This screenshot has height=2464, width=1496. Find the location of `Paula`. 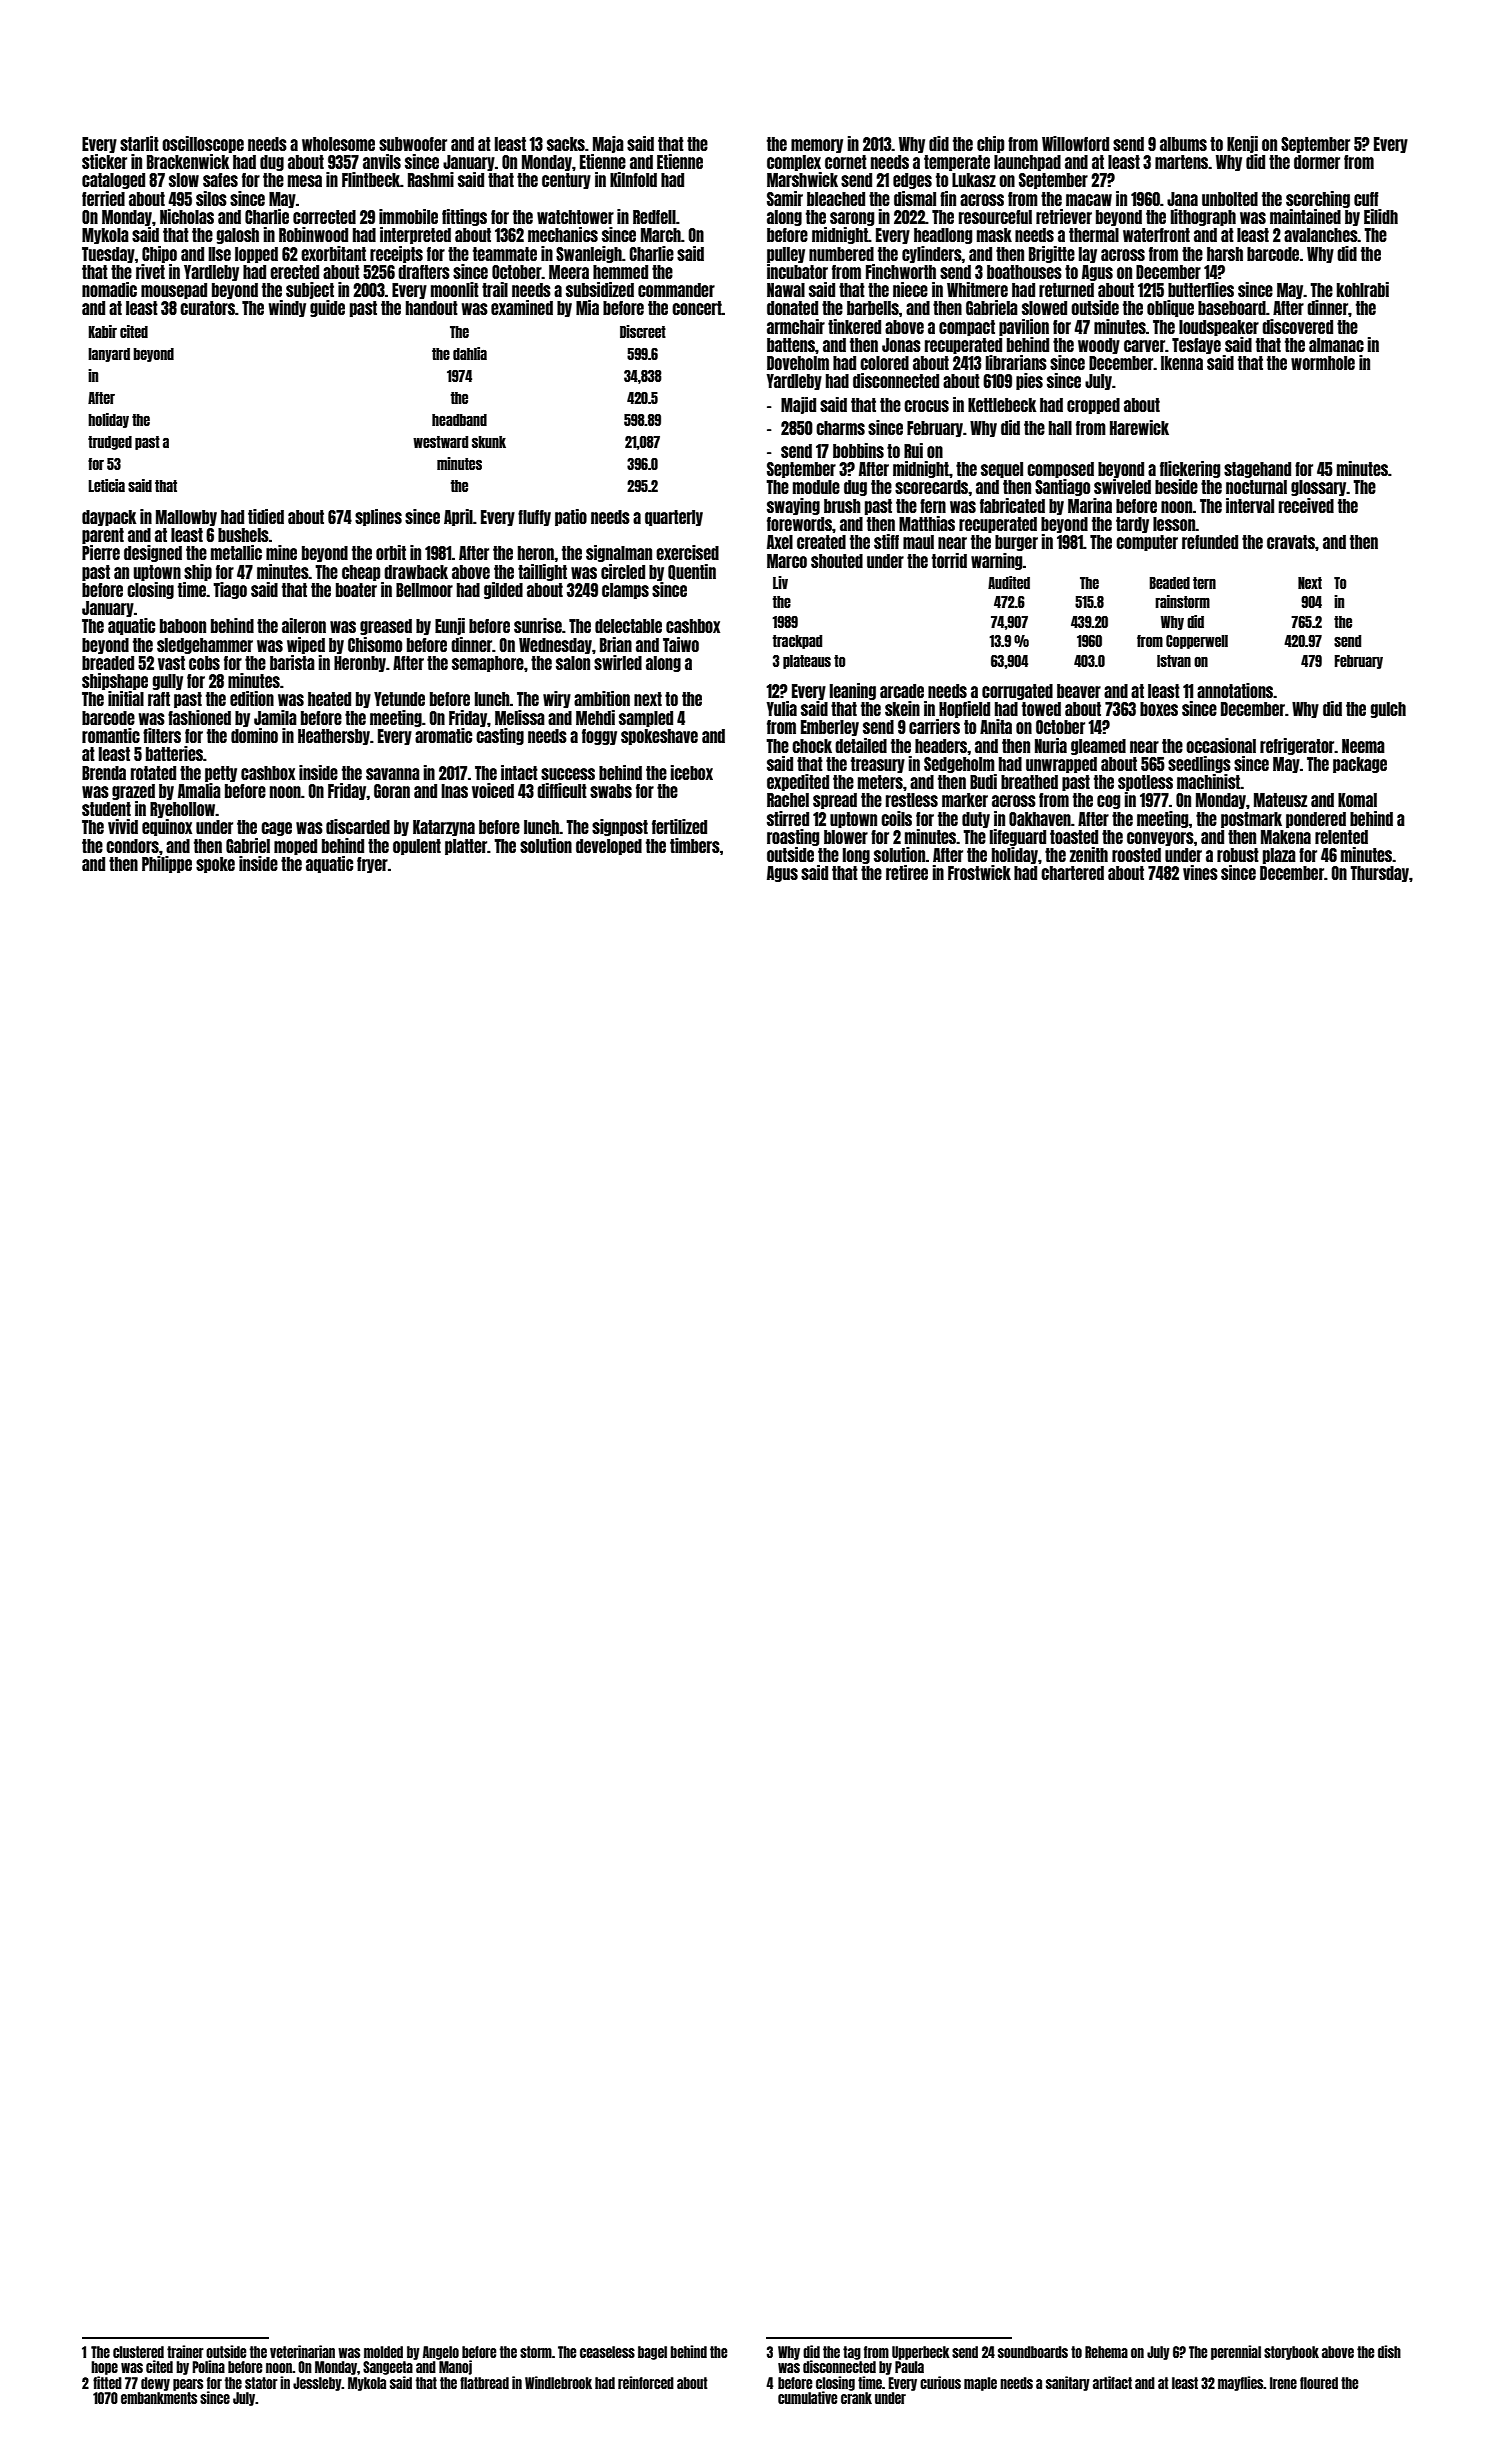

Paula is located at coordinates (909, 2367).
